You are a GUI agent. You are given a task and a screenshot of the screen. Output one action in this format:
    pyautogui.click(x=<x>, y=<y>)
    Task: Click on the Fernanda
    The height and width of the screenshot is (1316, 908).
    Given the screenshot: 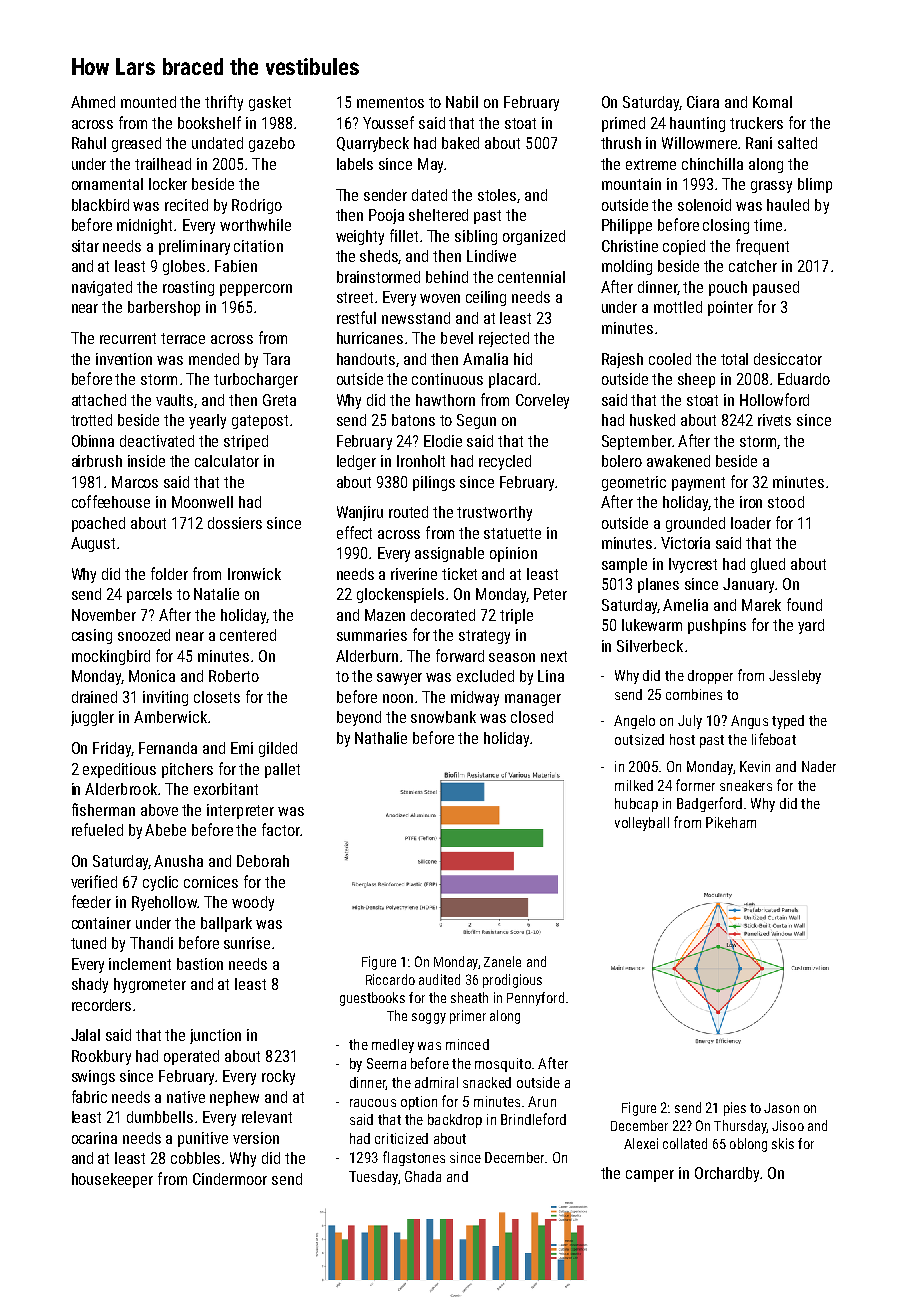 What is the action you would take?
    pyautogui.click(x=168, y=748)
